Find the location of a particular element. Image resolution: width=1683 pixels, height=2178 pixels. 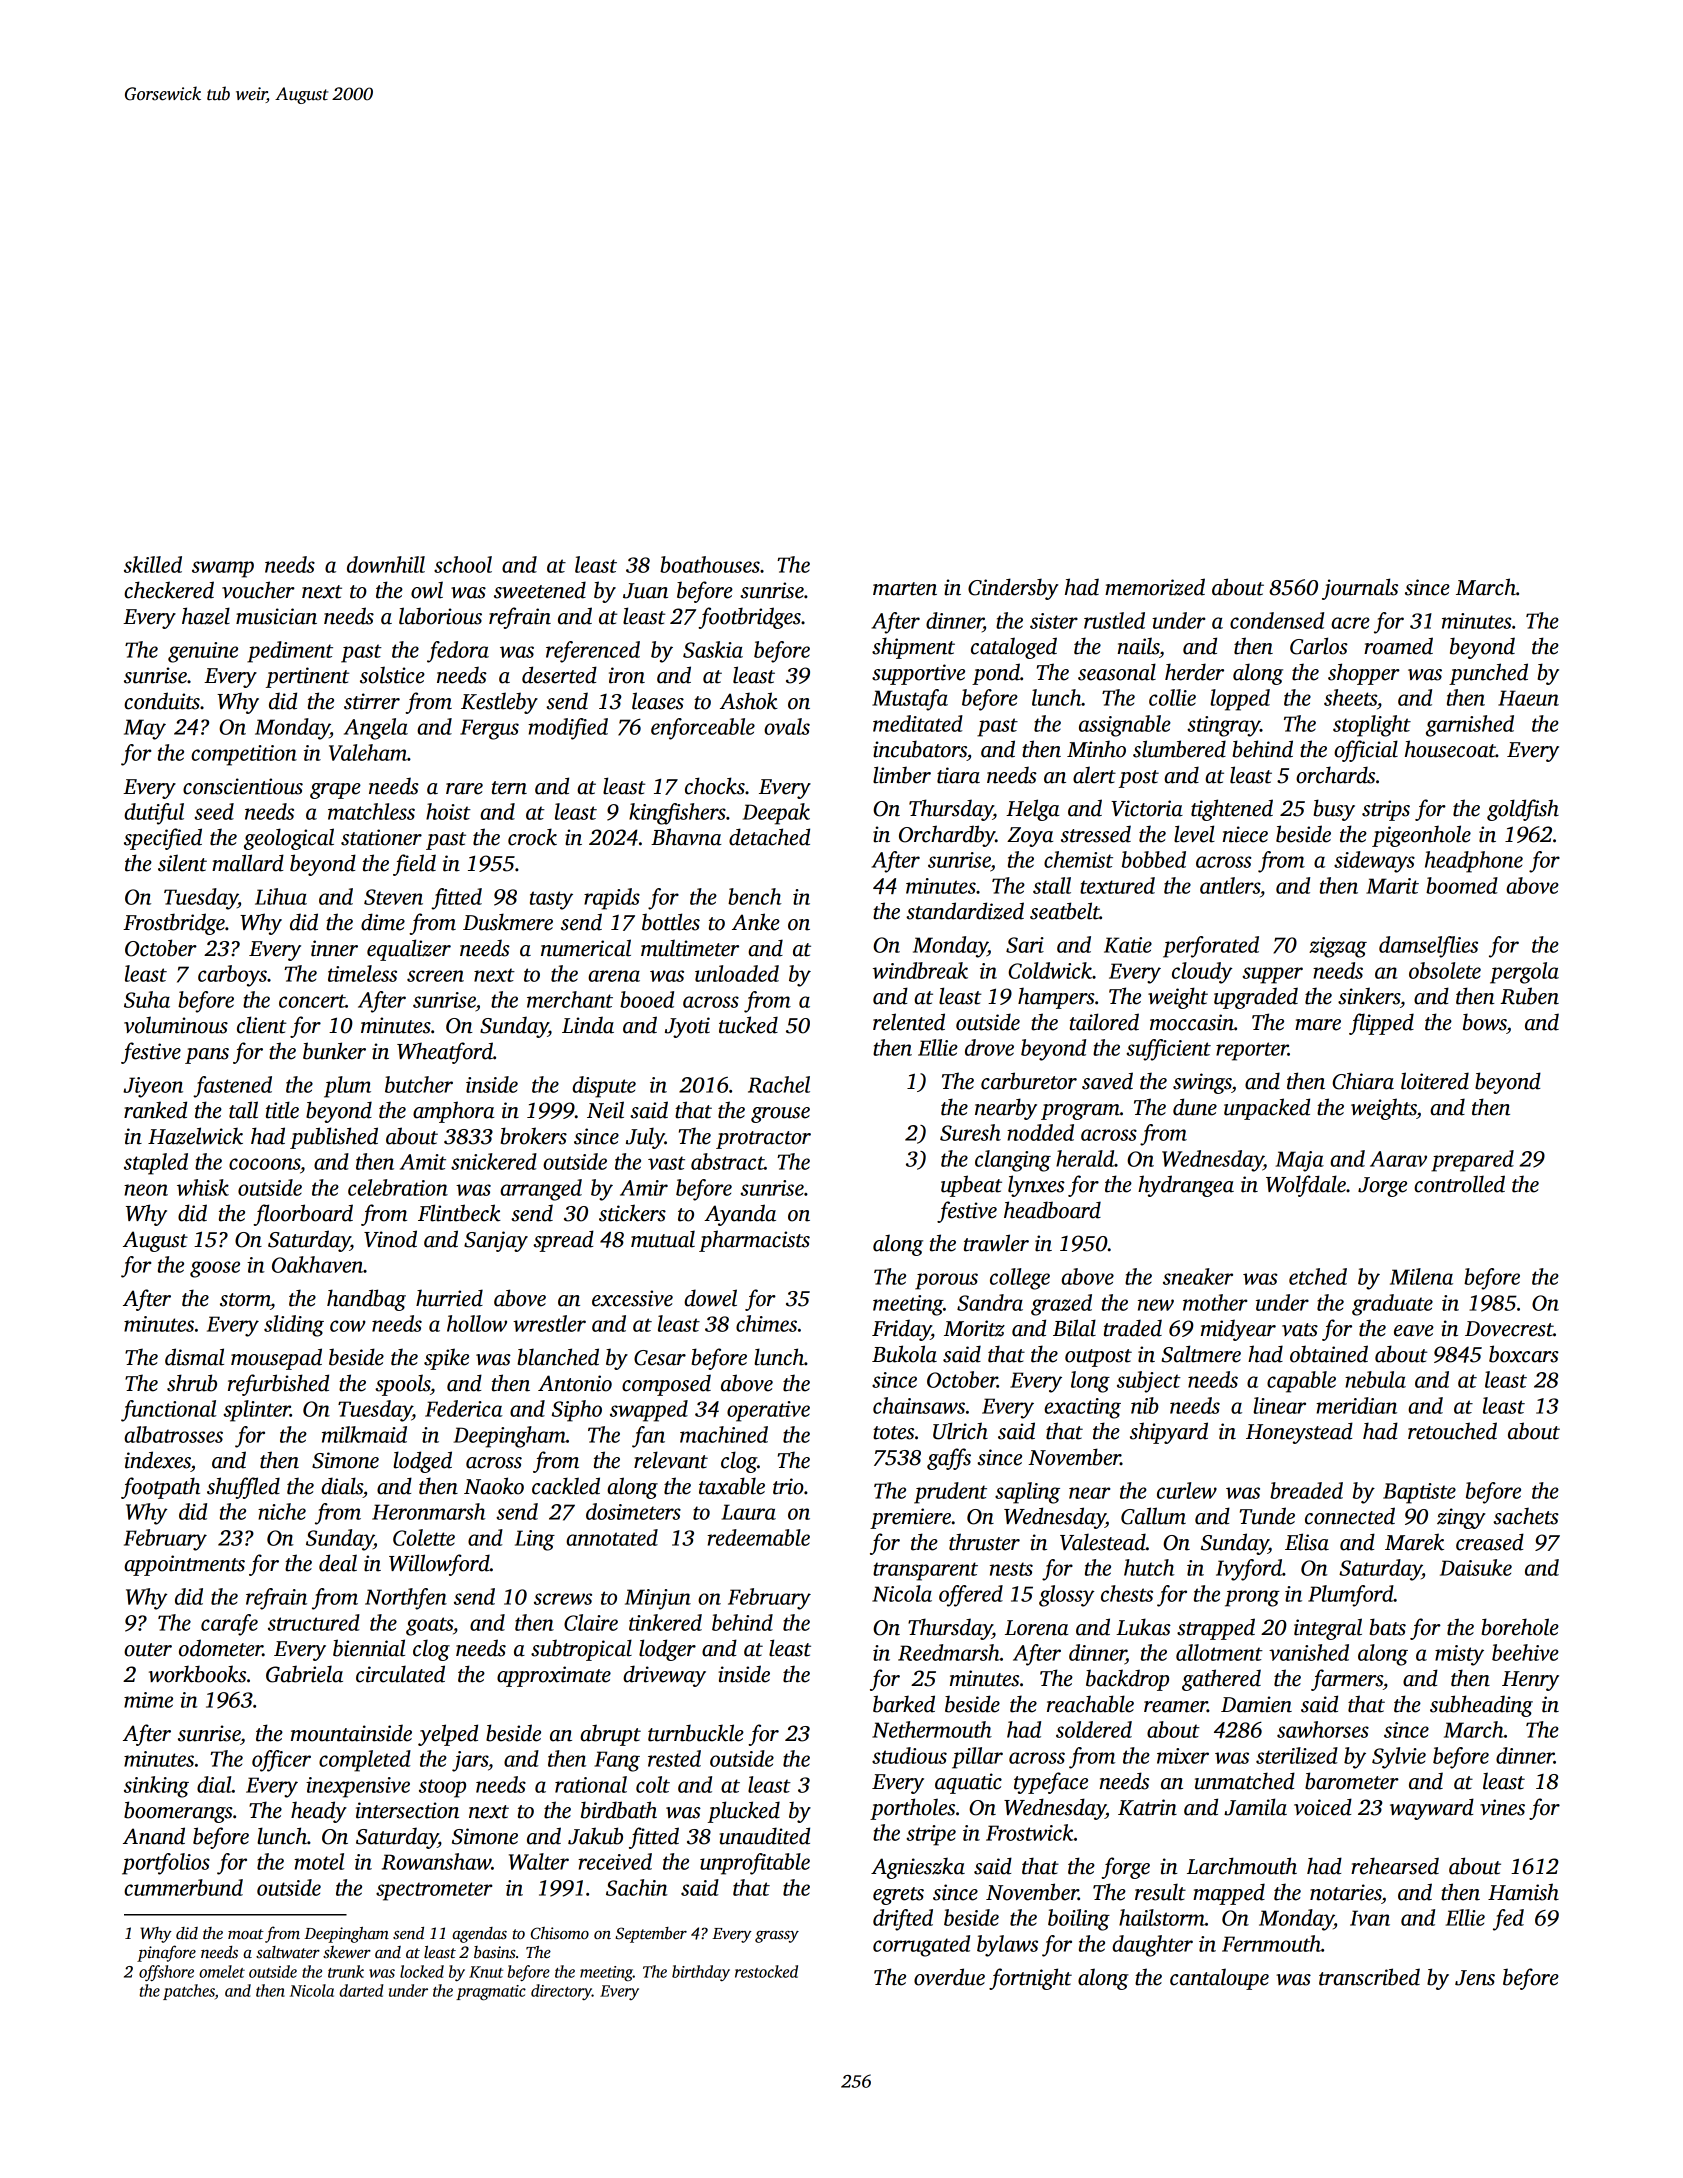

Frostbridge is located at coordinates (174, 924).
